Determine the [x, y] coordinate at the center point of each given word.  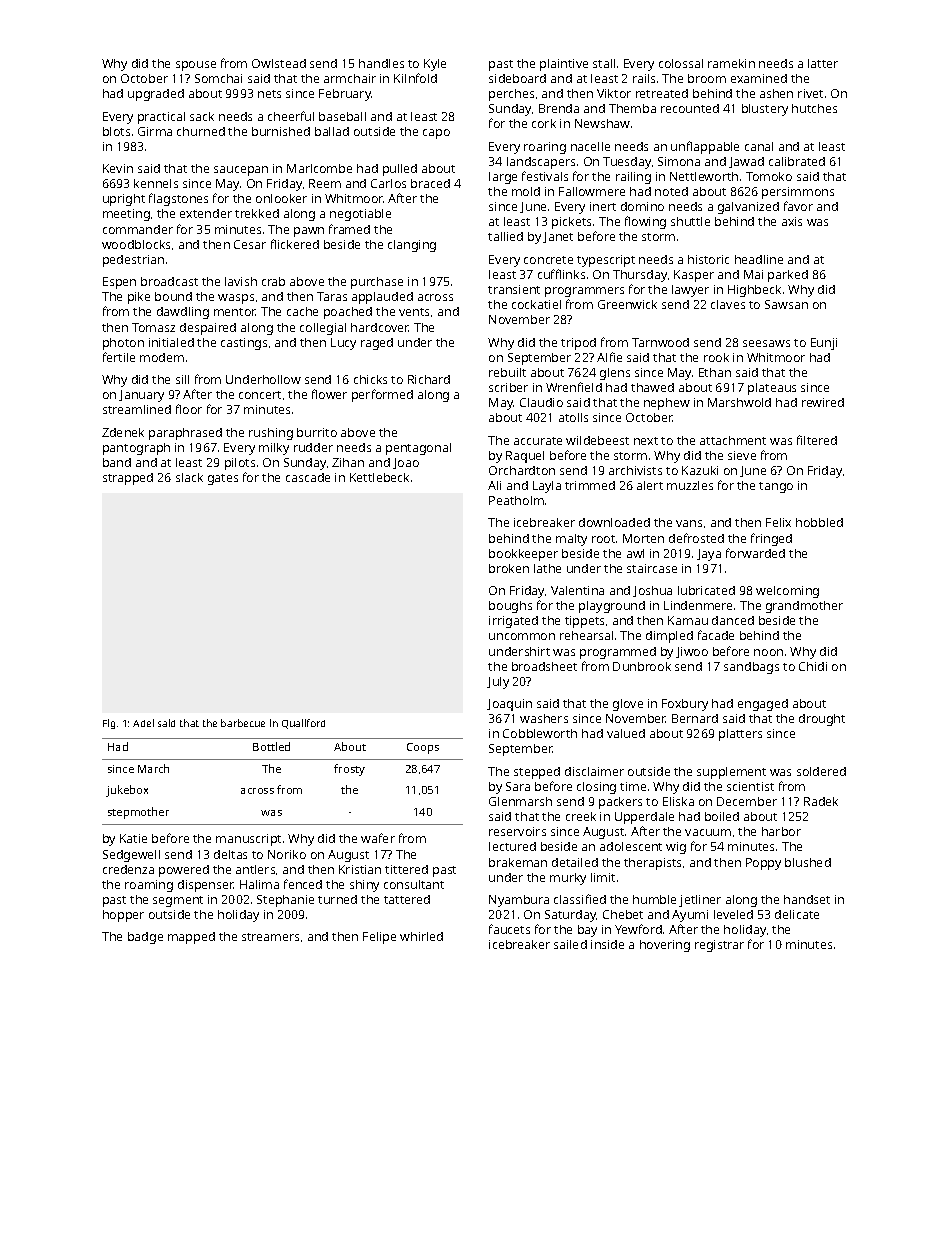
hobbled [819, 522]
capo [436, 134]
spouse [196, 66]
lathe [547, 568]
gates [223, 479]
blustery [765, 110]
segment [178, 901]
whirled [421, 936]
